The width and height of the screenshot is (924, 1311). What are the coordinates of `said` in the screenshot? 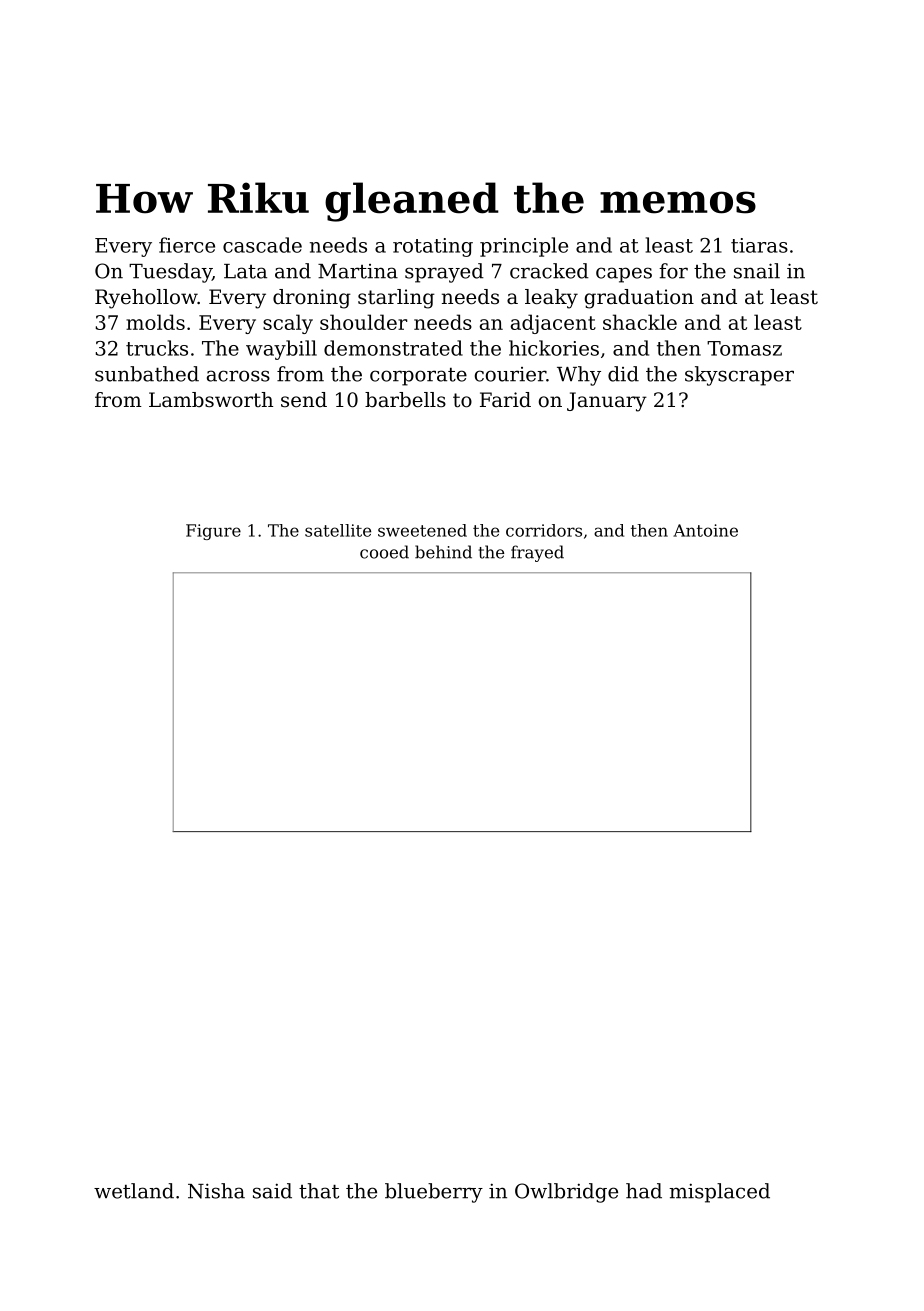 It's located at (272, 1191).
